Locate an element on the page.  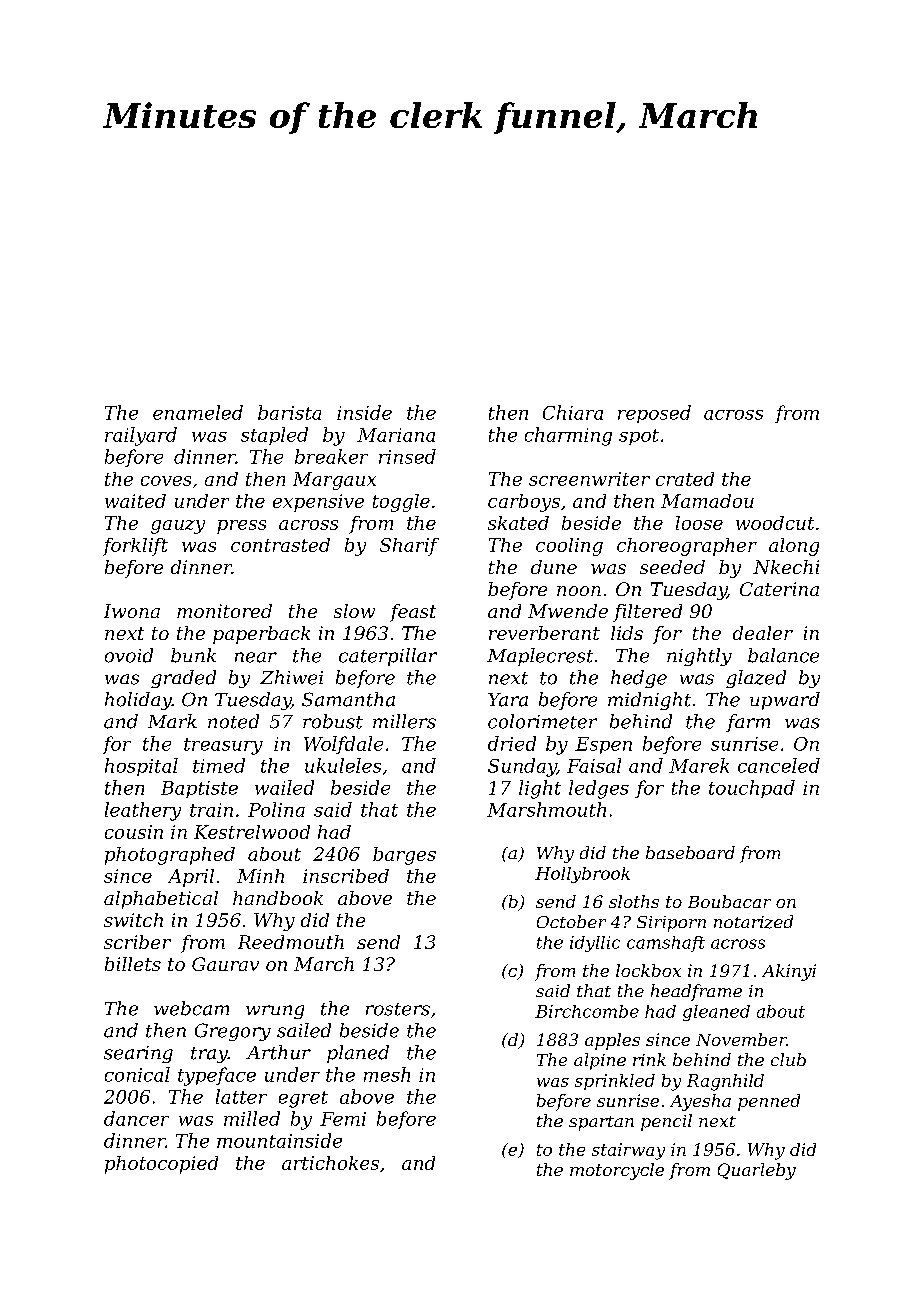
glazed is located at coordinates (756, 679).
